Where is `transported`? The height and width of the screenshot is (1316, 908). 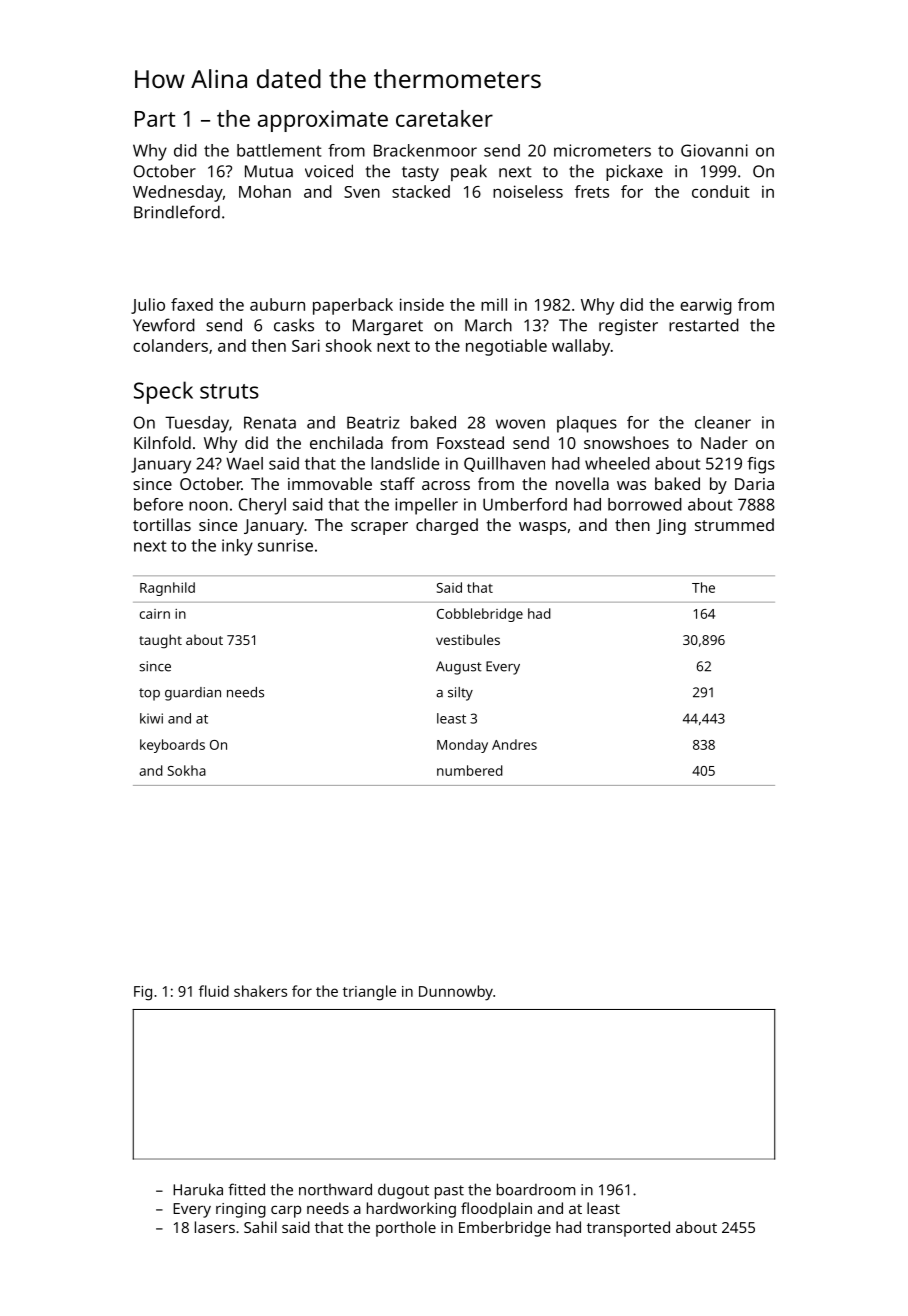
transported is located at coordinates (628, 1229).
